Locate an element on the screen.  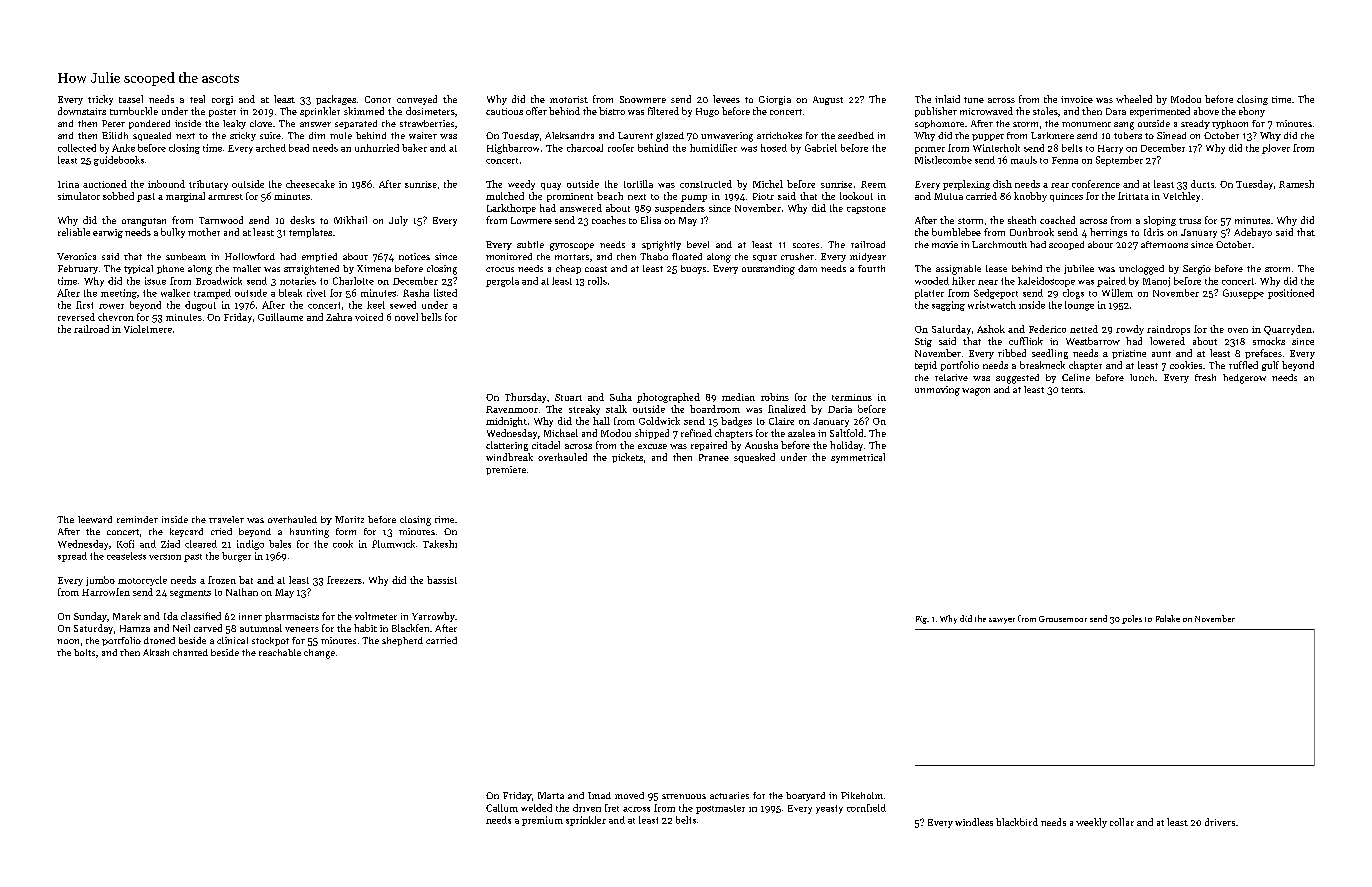
Neil is located at coordinates (181, 628).
